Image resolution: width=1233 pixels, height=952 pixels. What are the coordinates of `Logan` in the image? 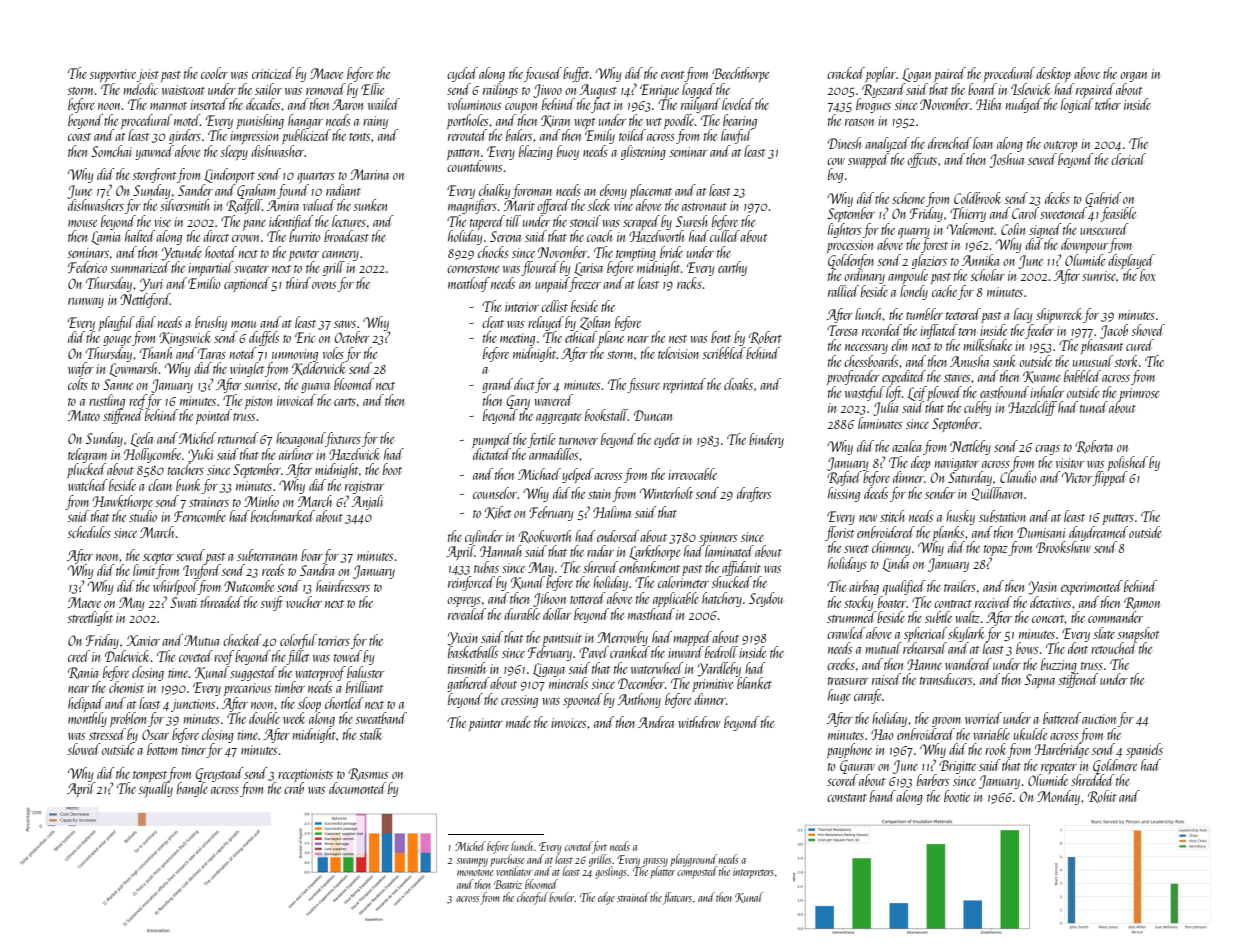 It's located at (916, 75).
